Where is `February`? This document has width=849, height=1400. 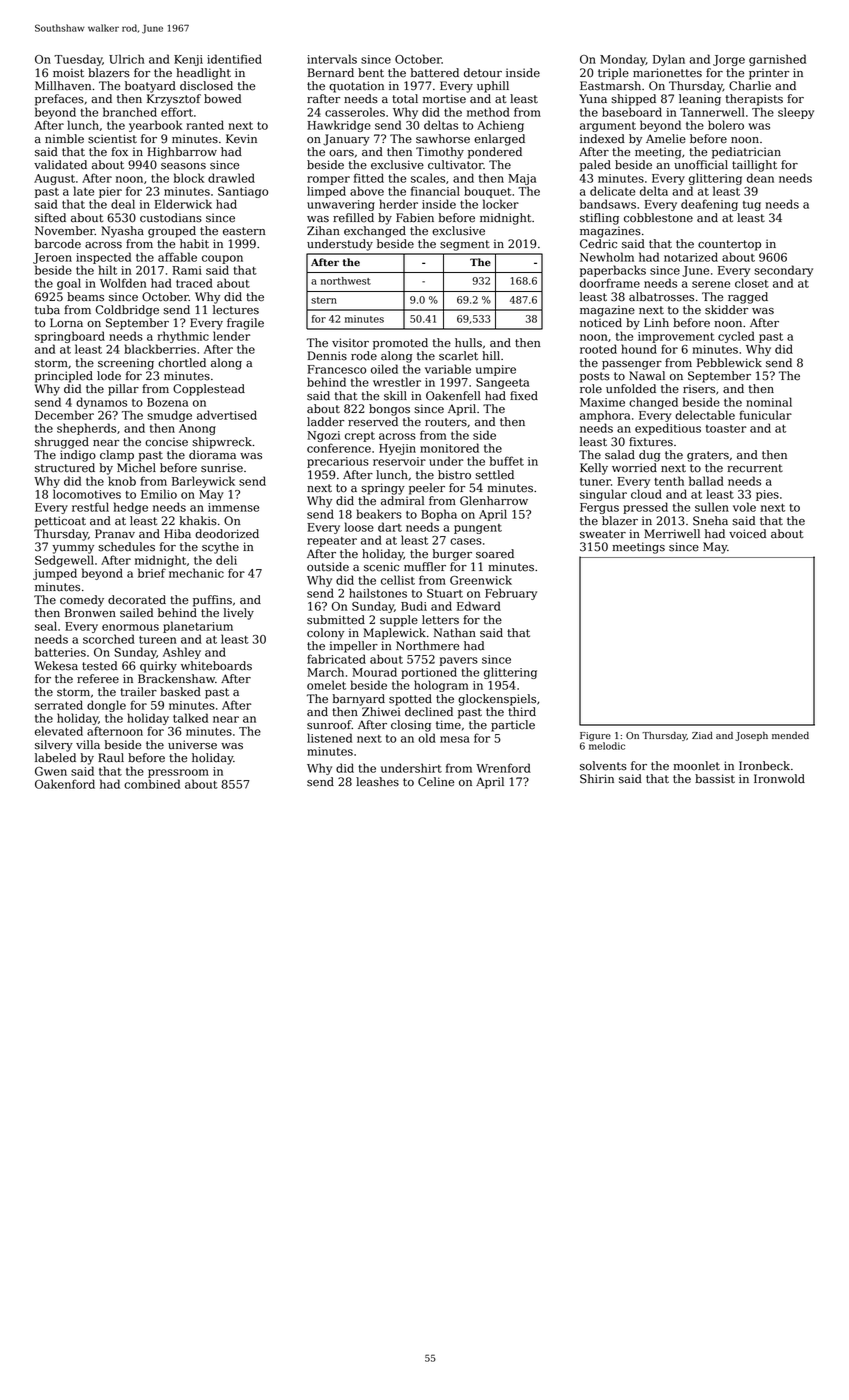 February is located at coordinates (511, 594).
